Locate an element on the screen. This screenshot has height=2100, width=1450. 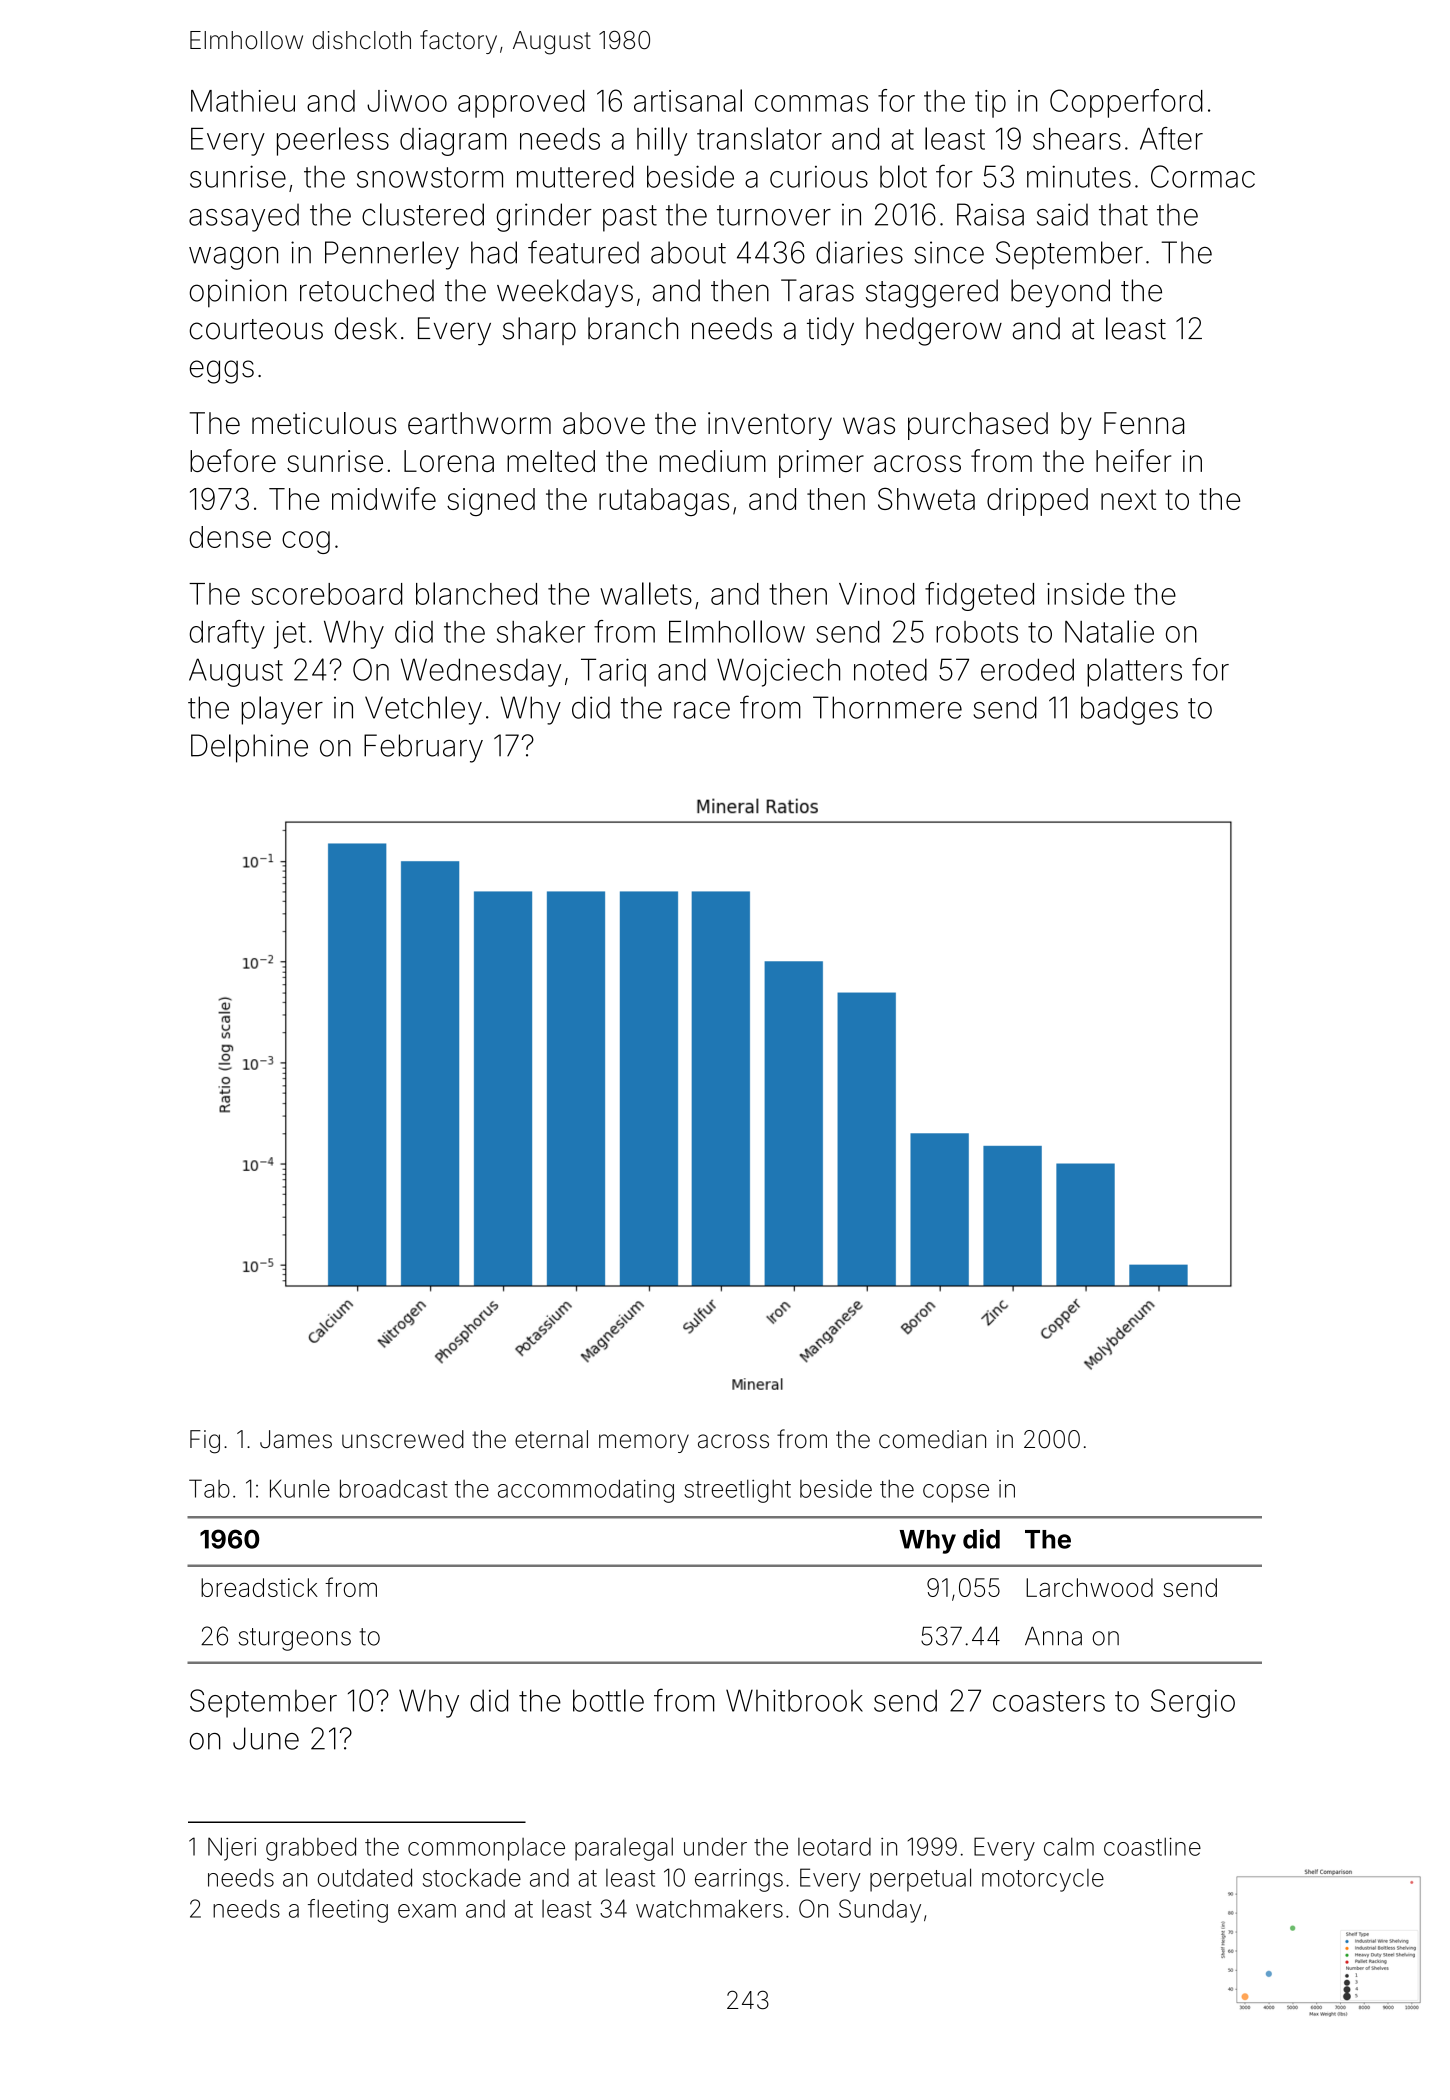
player is located at coordinates (282, 710).
